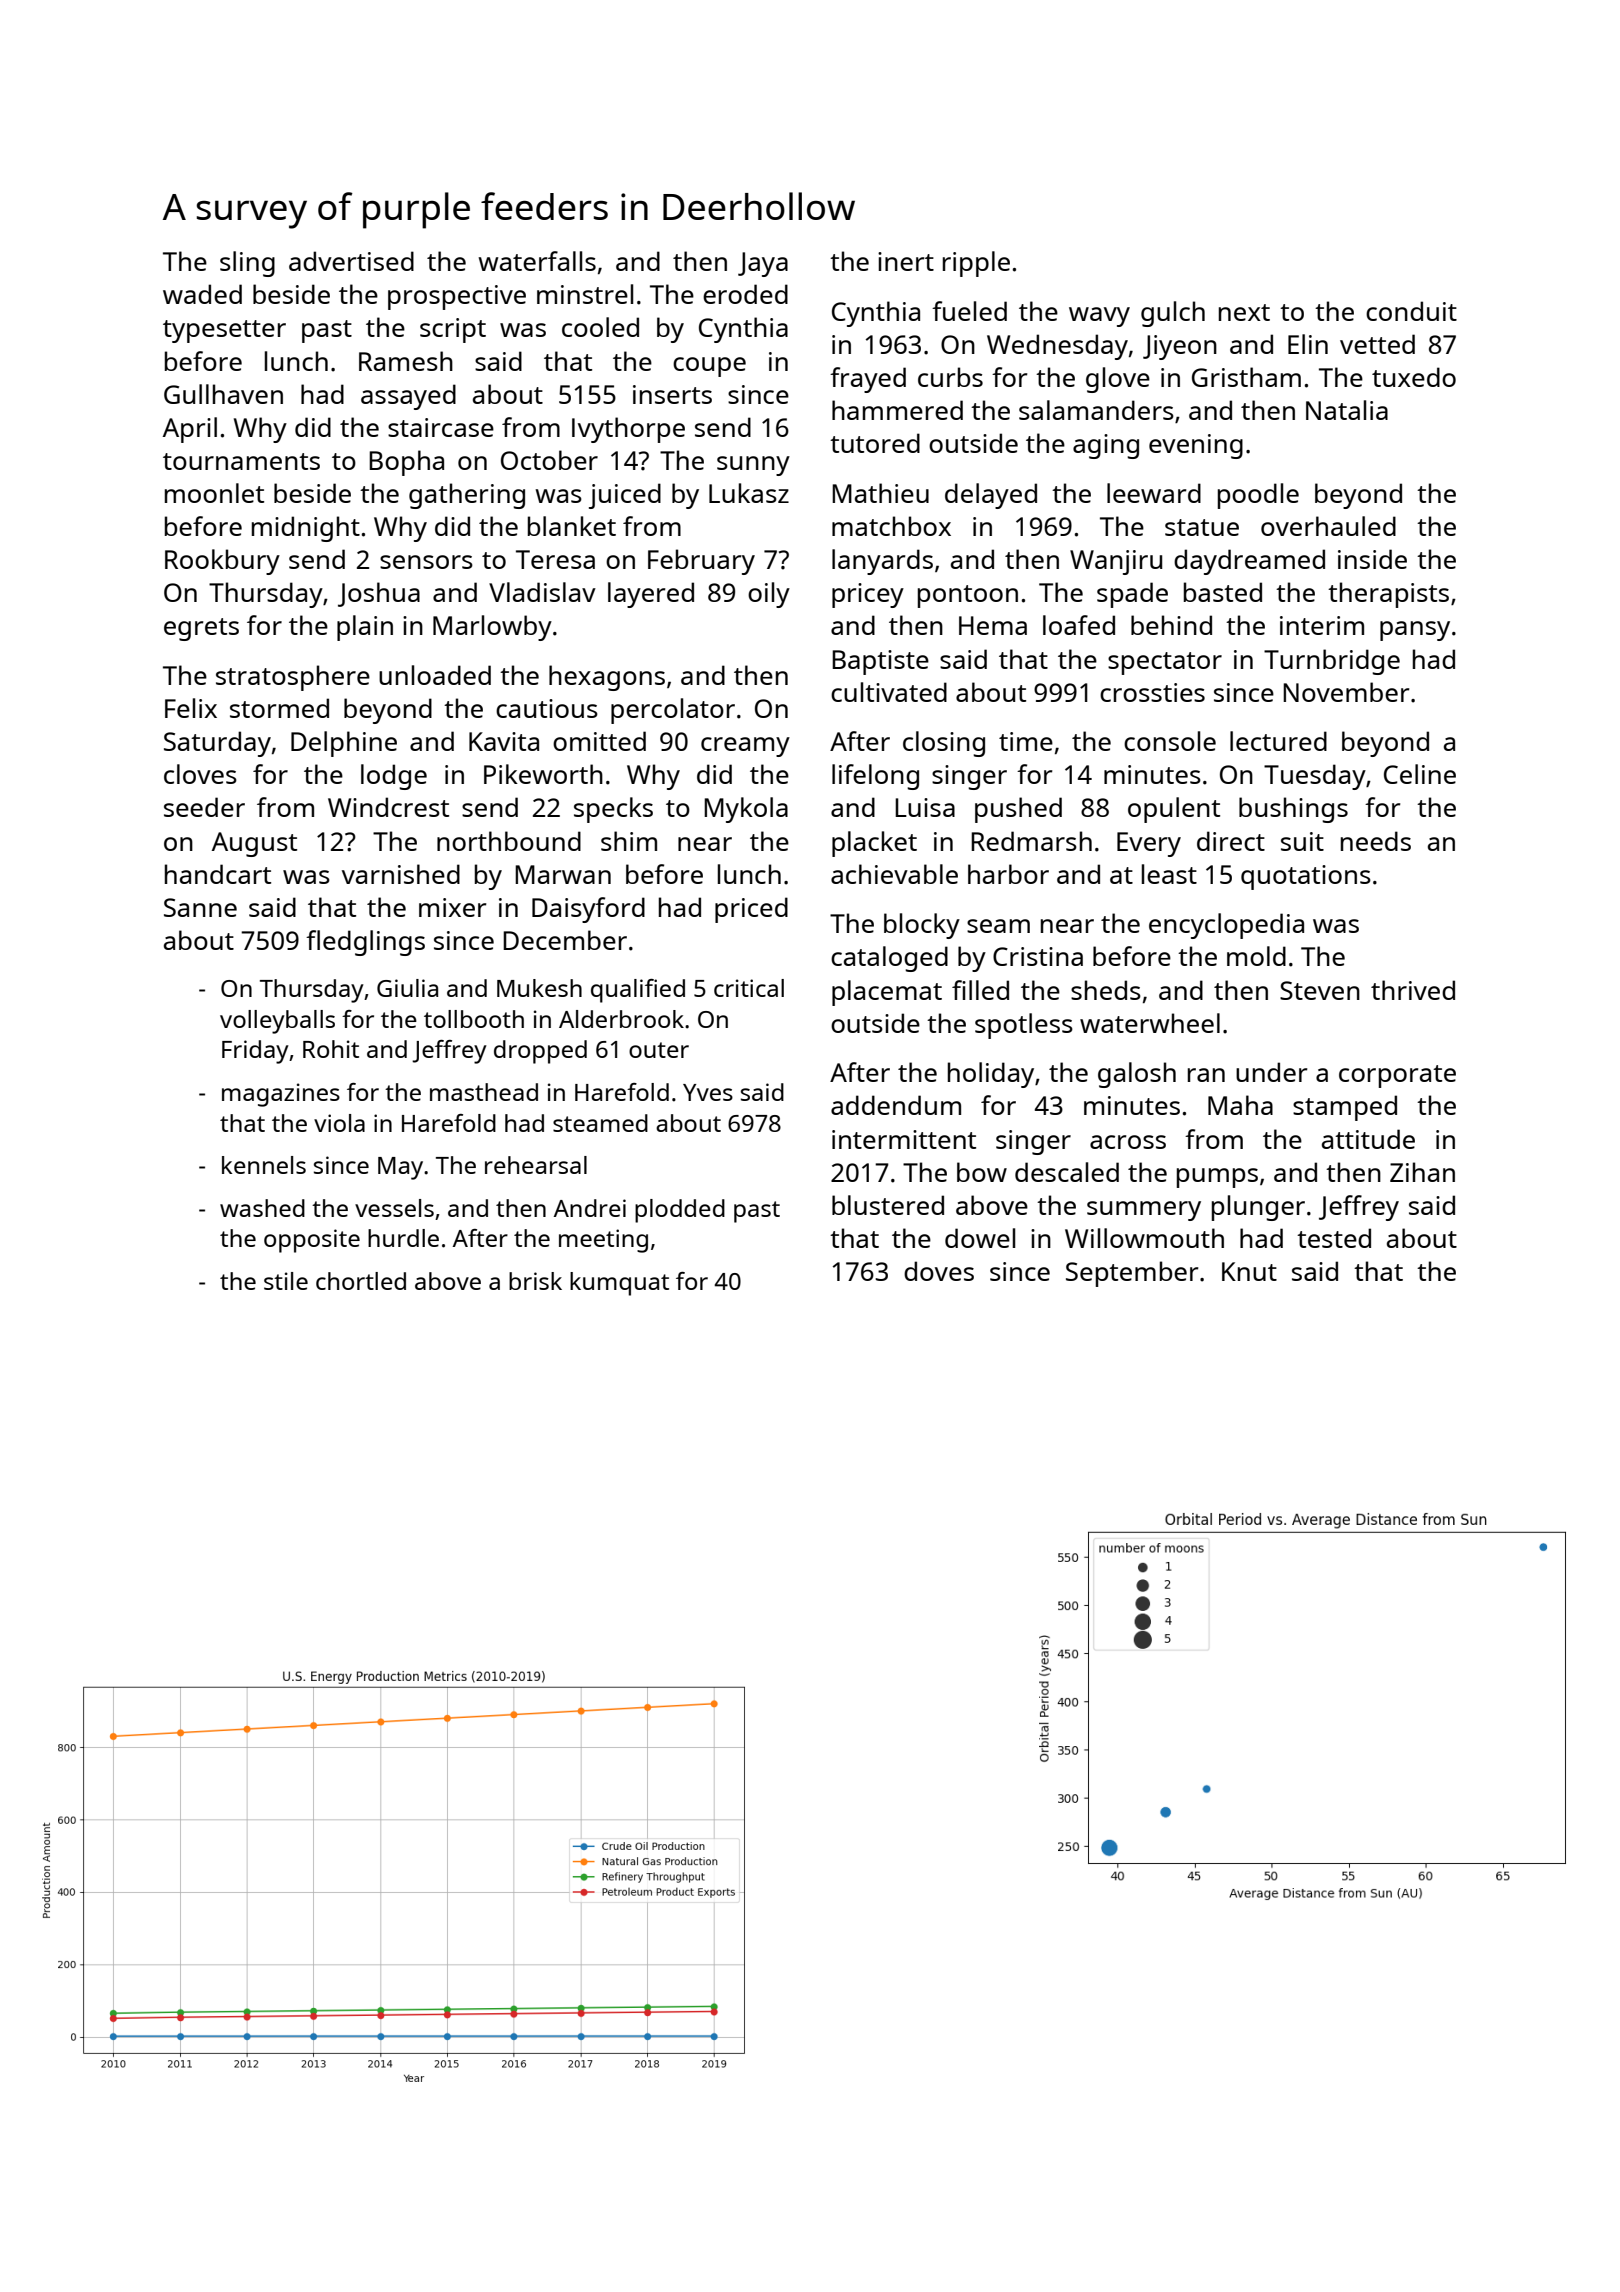 This document has width=1620, height=2292. Describe the element at coordinates (406, 361) in the document. I see `Ramesh` at that location.
